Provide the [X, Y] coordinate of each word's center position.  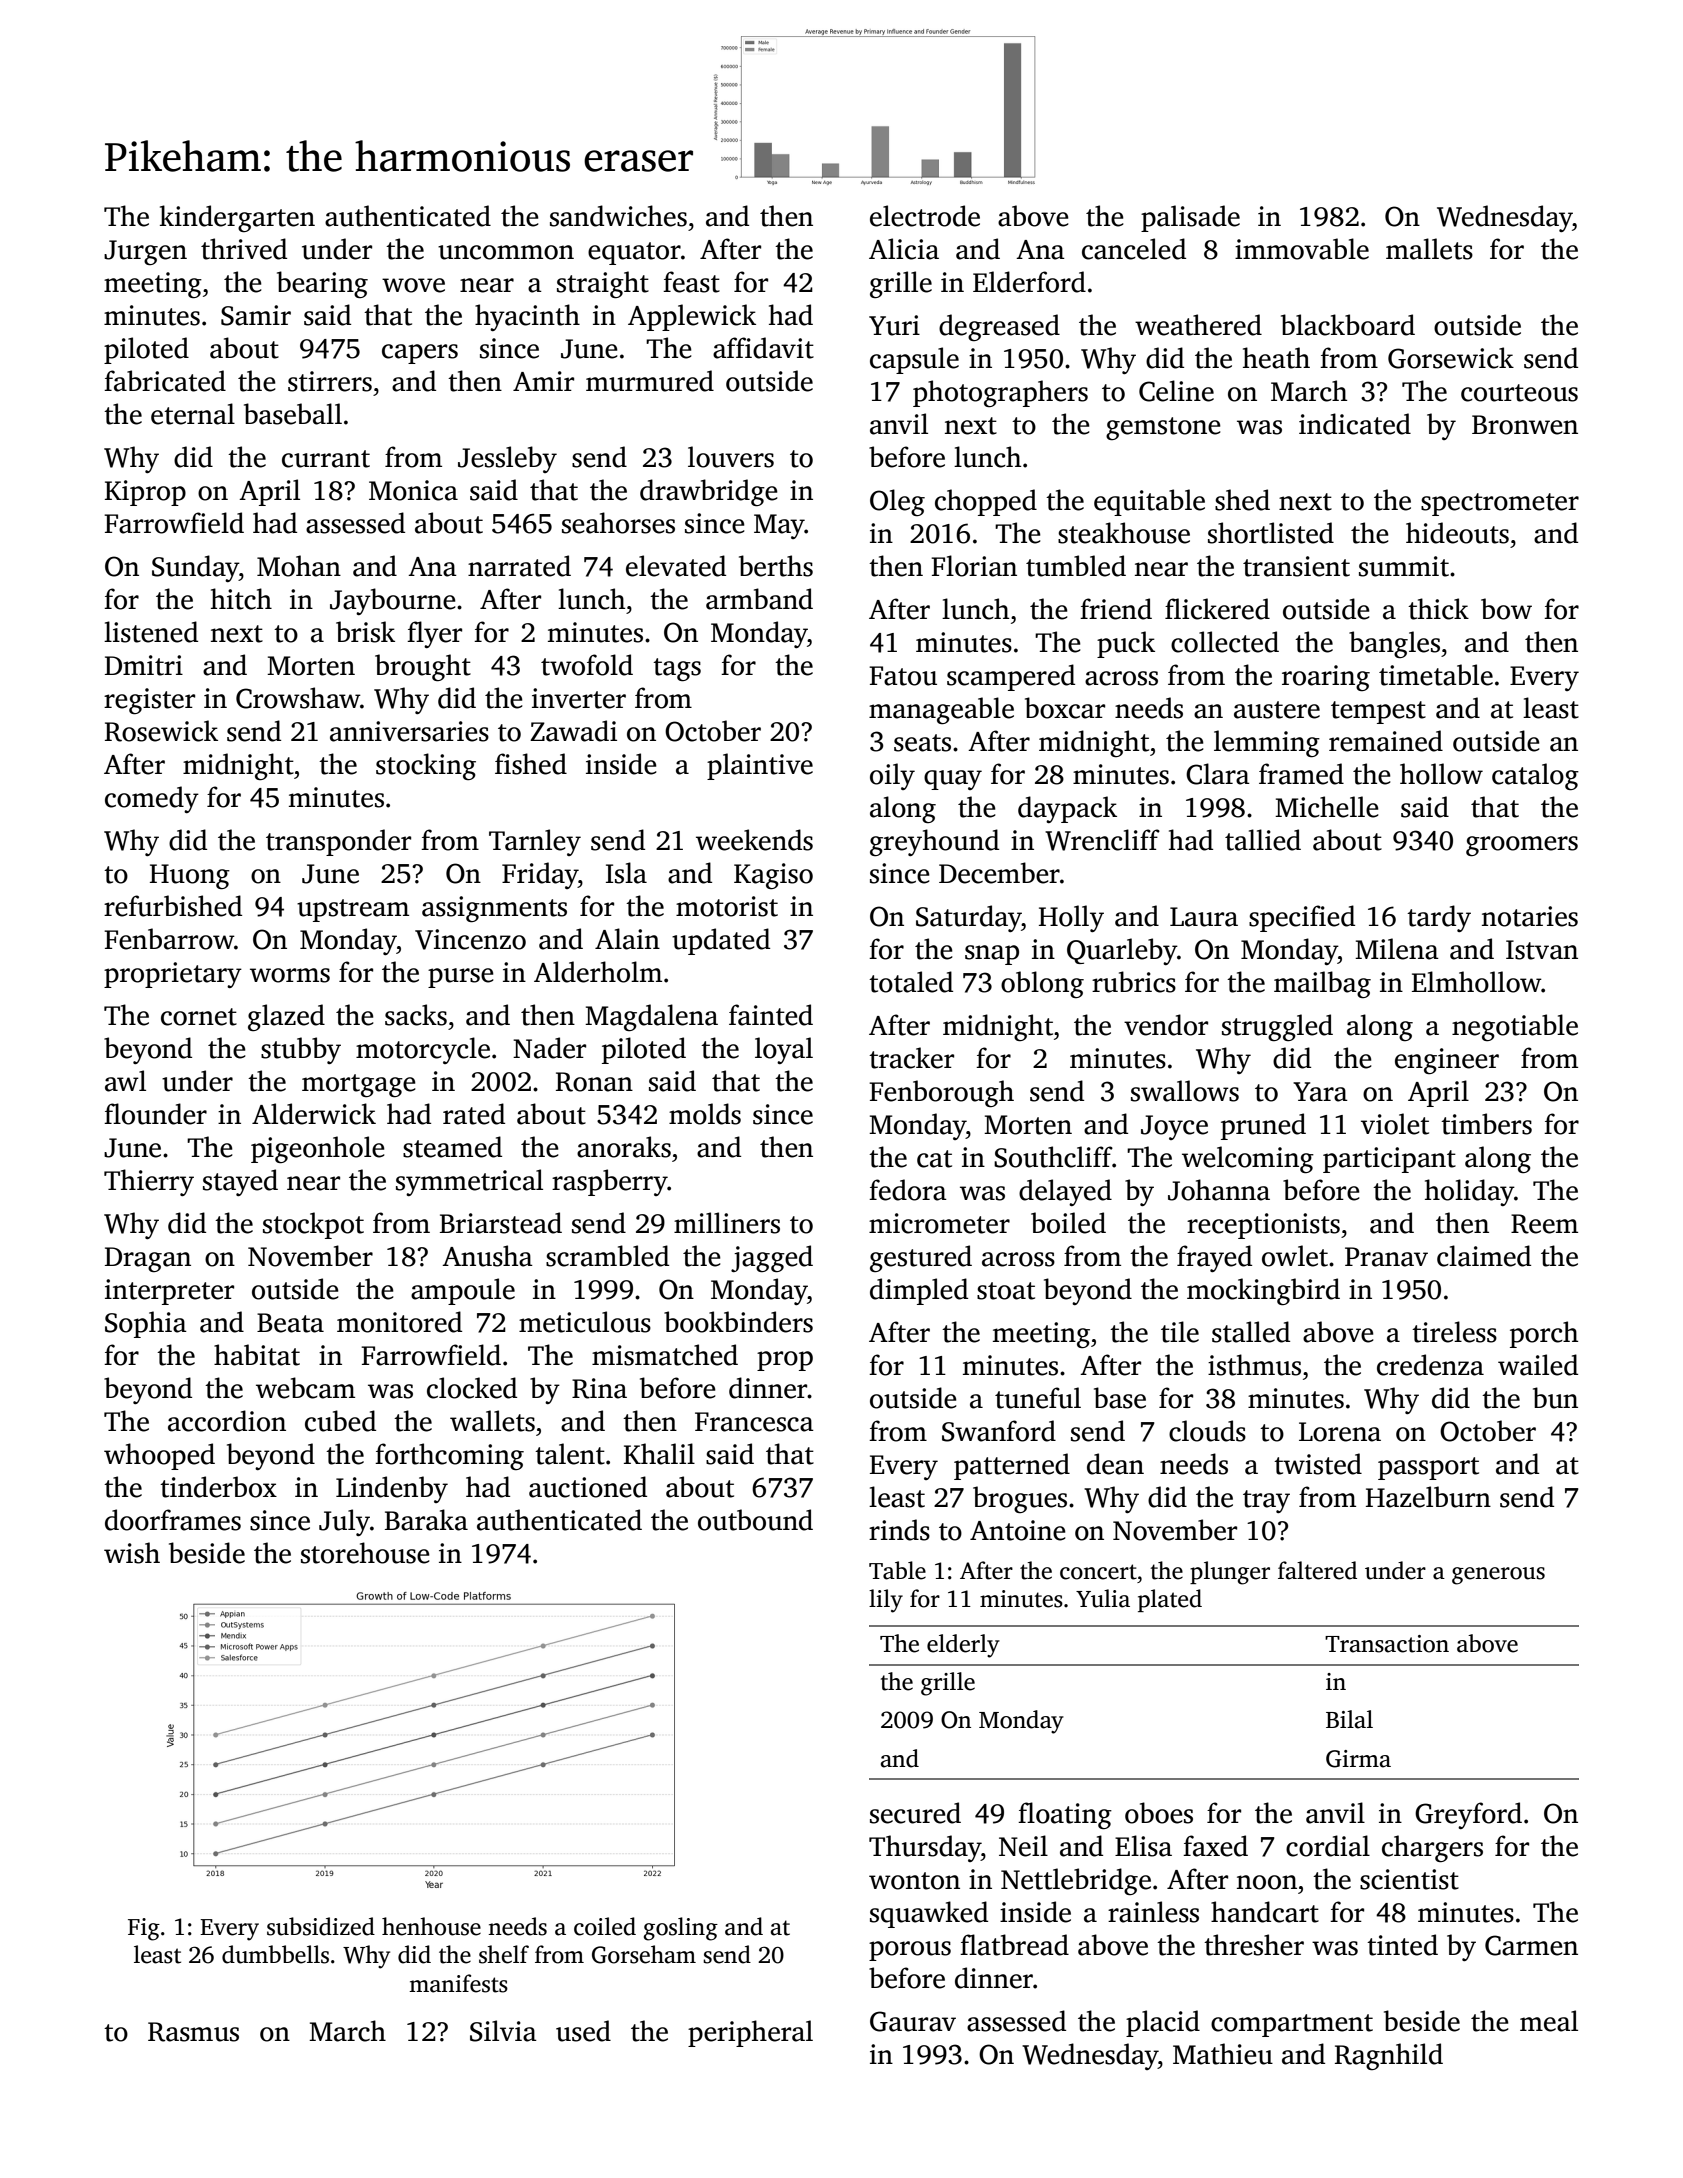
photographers [1000, 393]
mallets [1429, 249]
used [583, 2031]
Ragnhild [1389, 2056]
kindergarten [237, 218]
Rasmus [193, 2032]
